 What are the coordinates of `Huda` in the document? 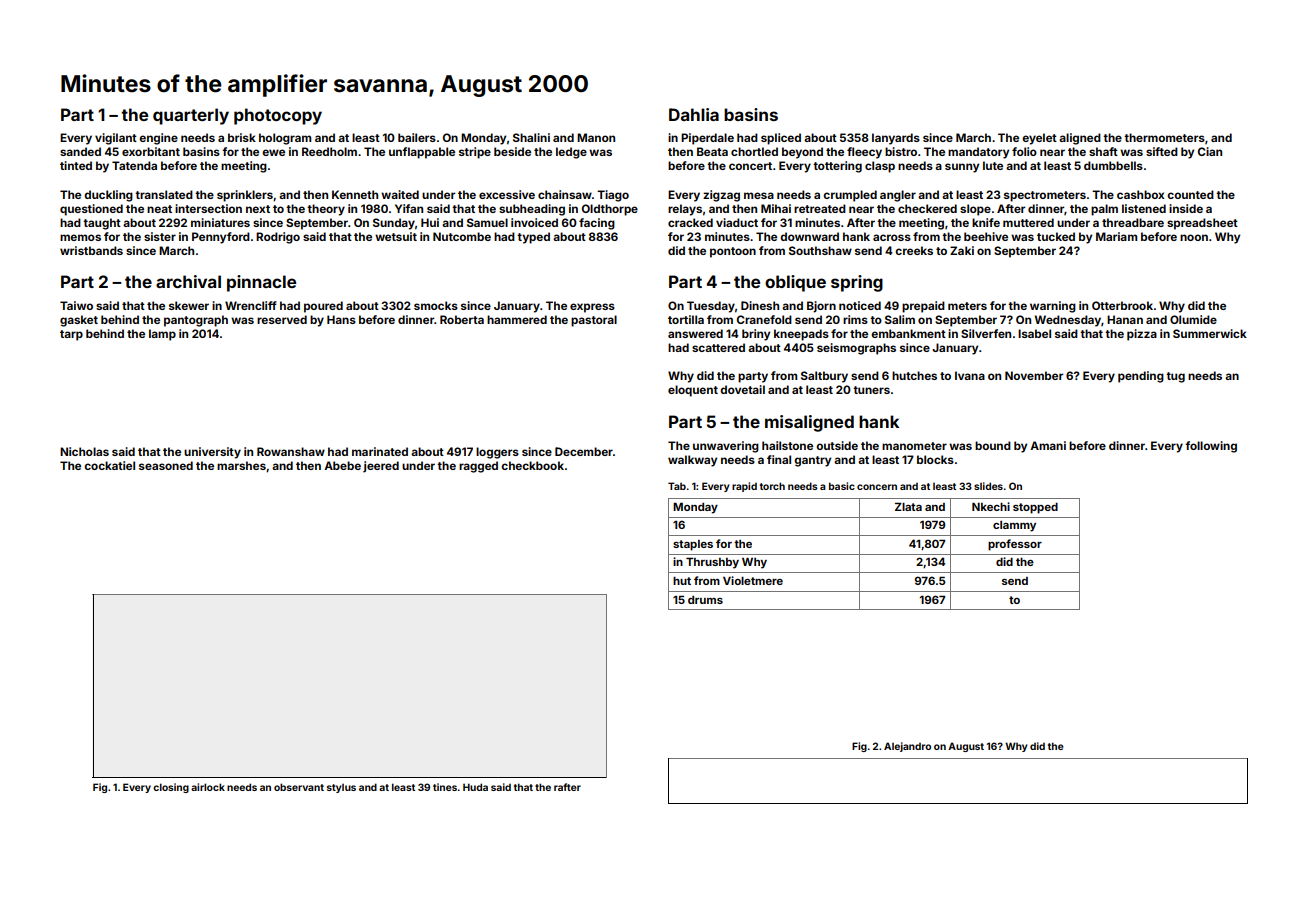 It's located at (475, 787).
